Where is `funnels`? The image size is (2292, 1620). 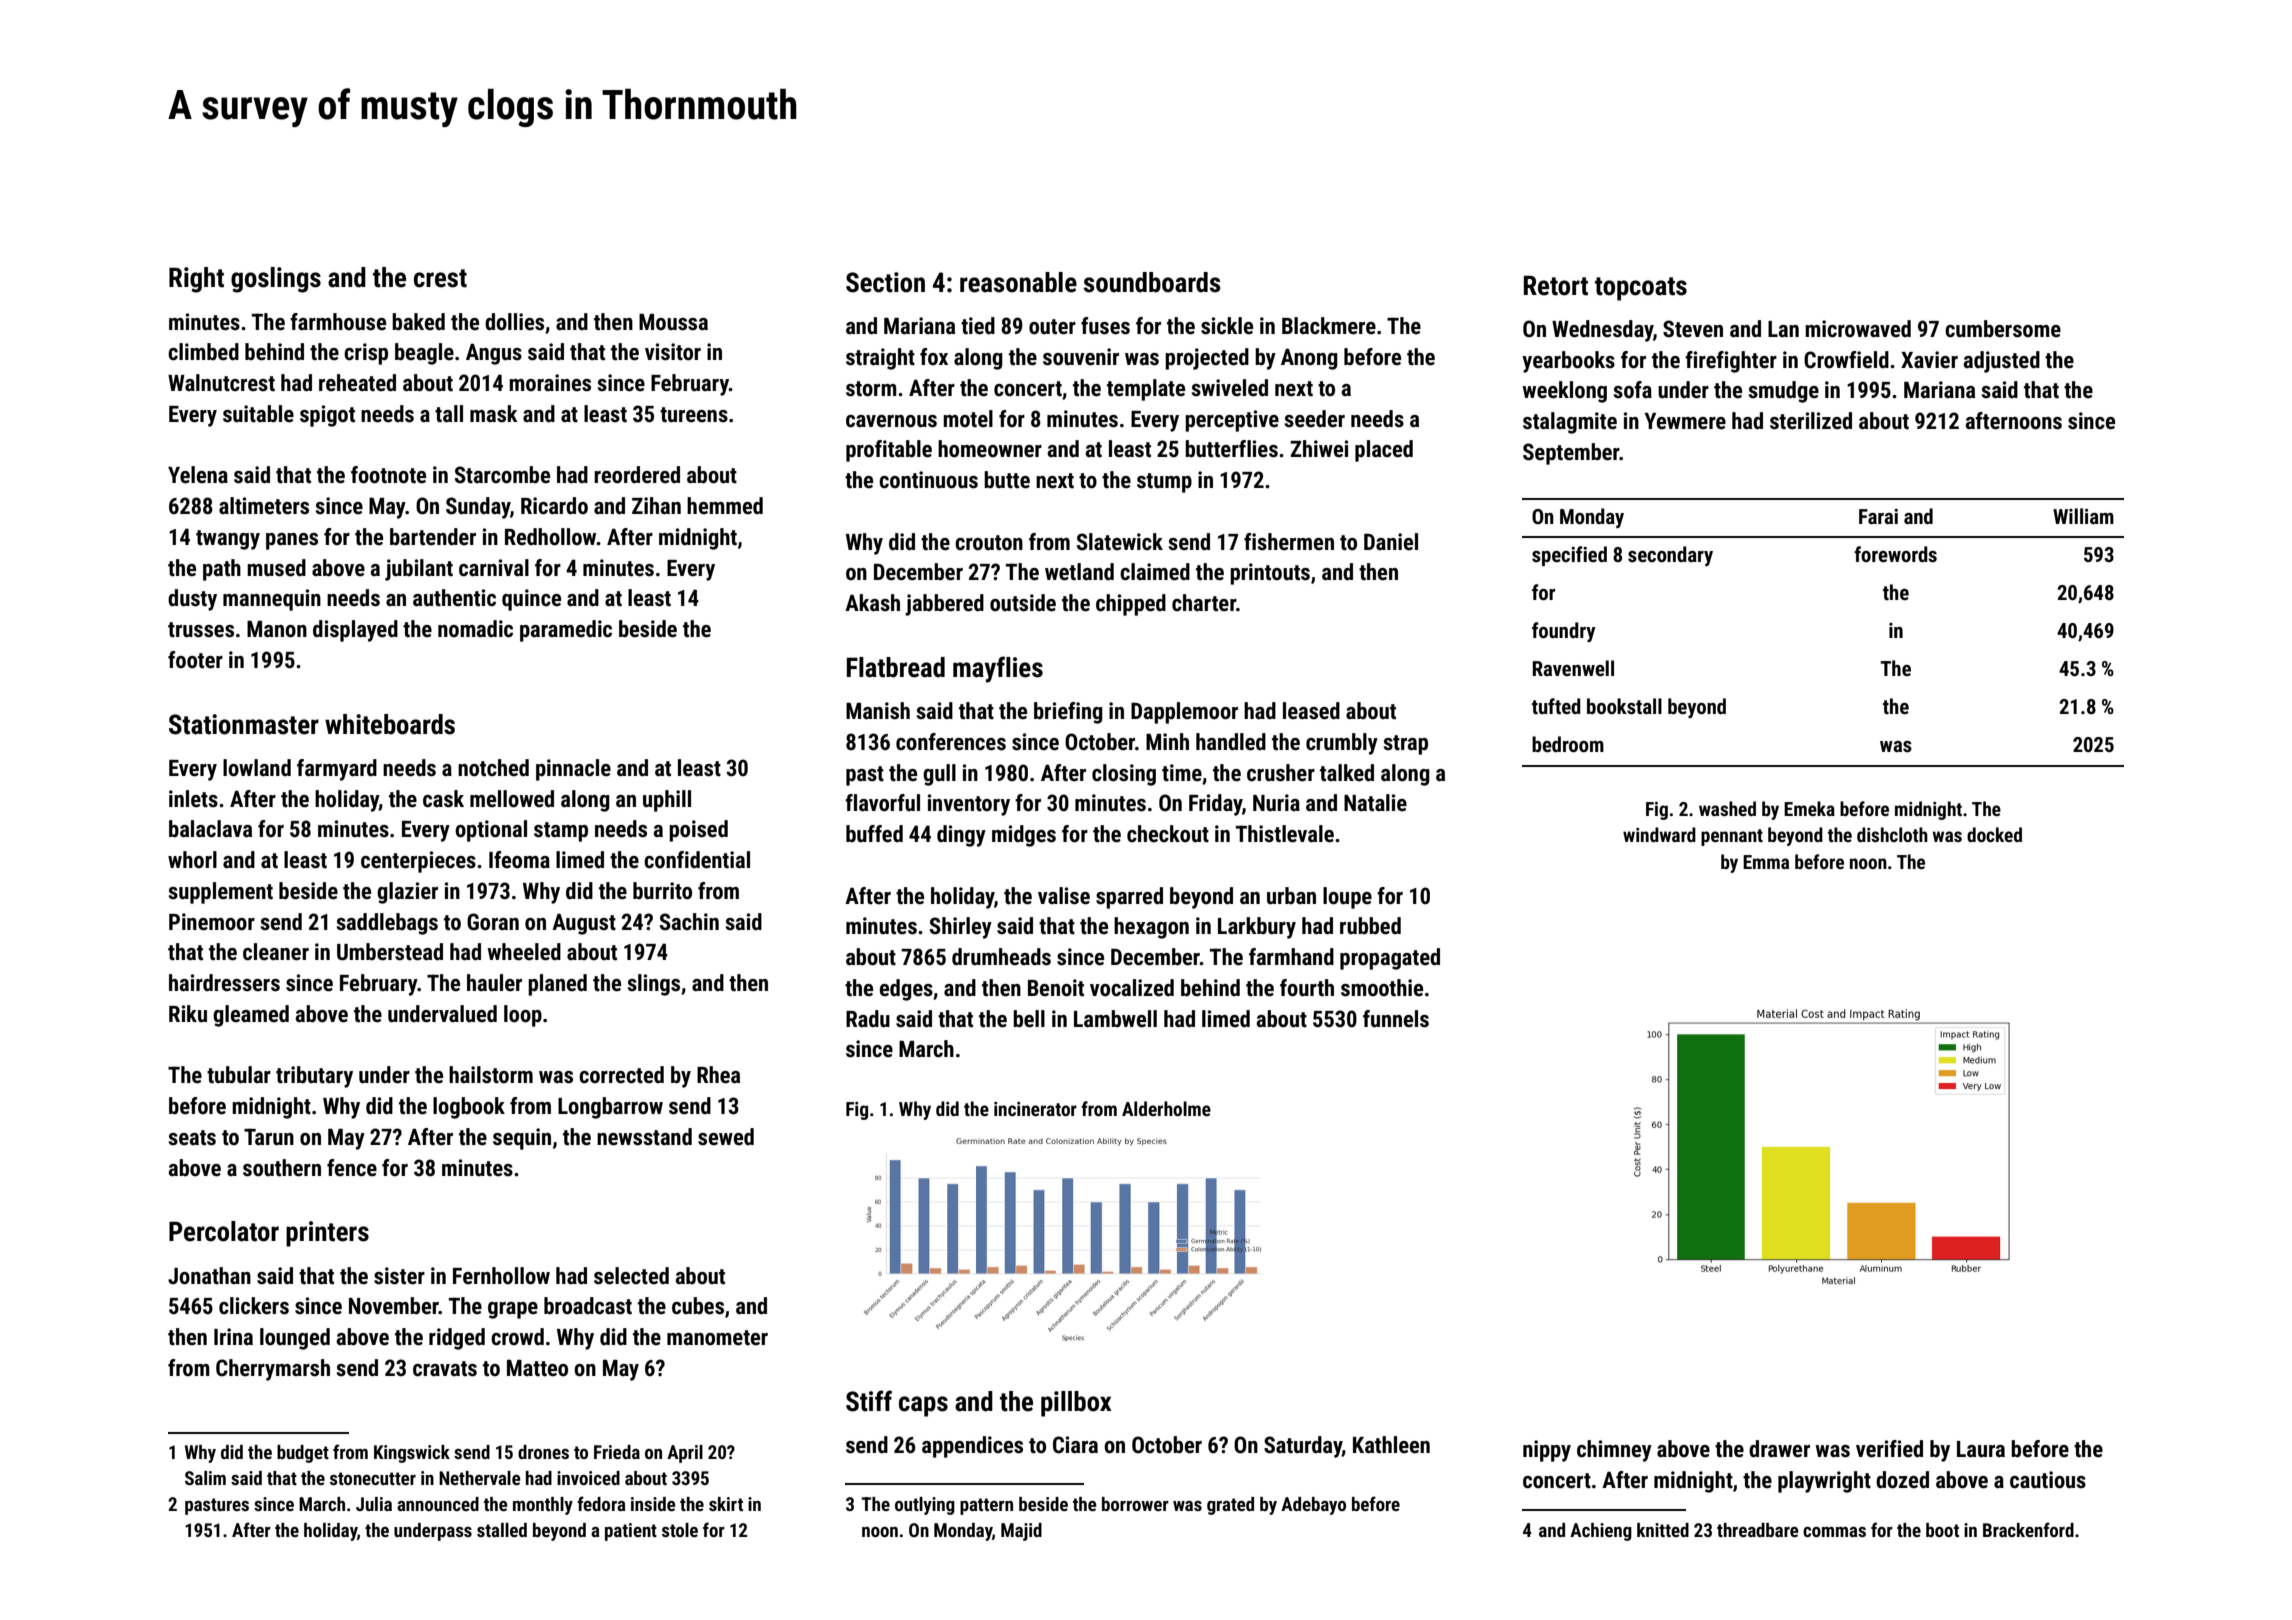 funnels is located at coordinates (1396, 1019).
